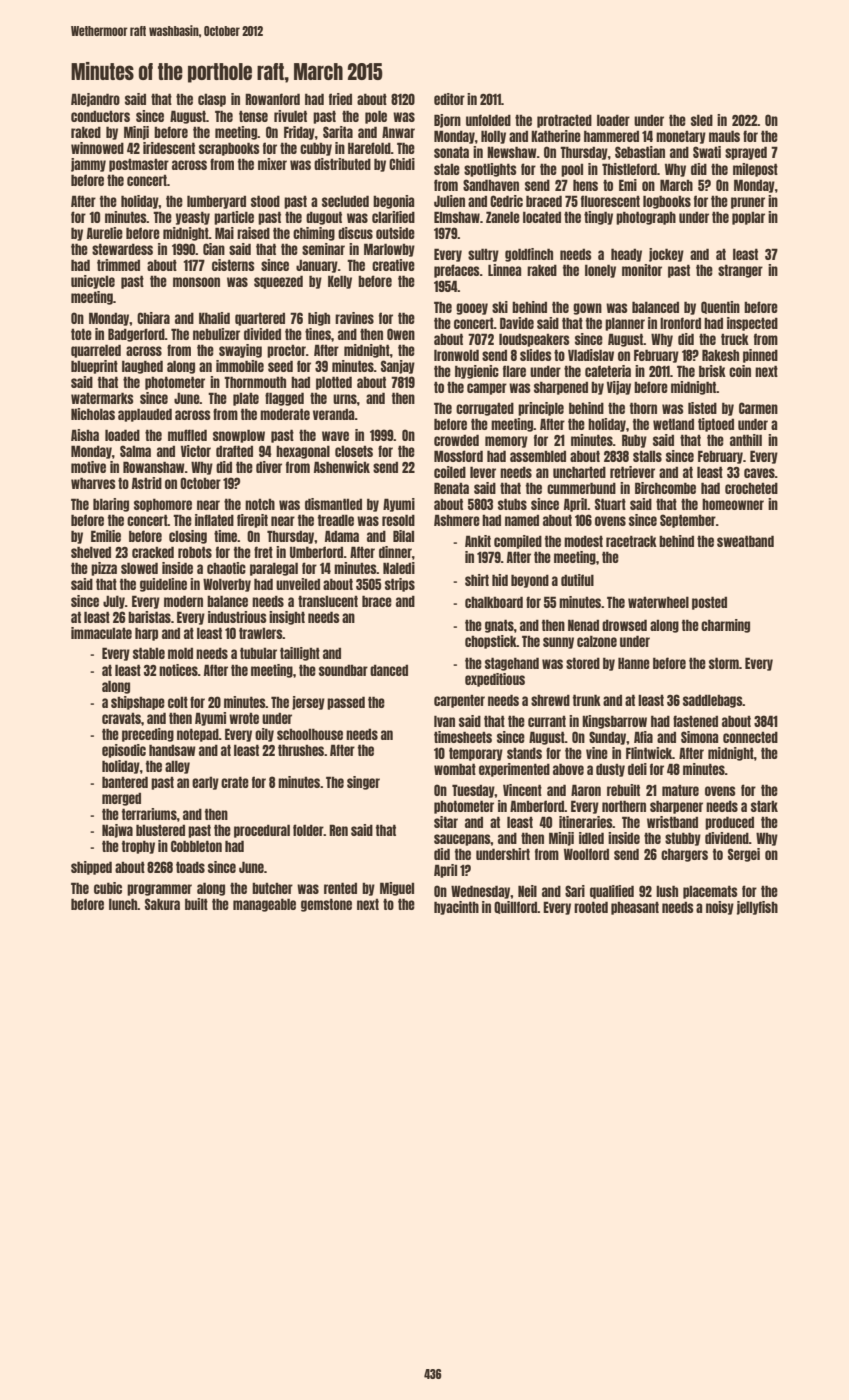 The height and width of the page is (1400, 849). What do you see at coordinates (745, 541) in the page?
I see `sweatband` at bounding box center [745, 541].
